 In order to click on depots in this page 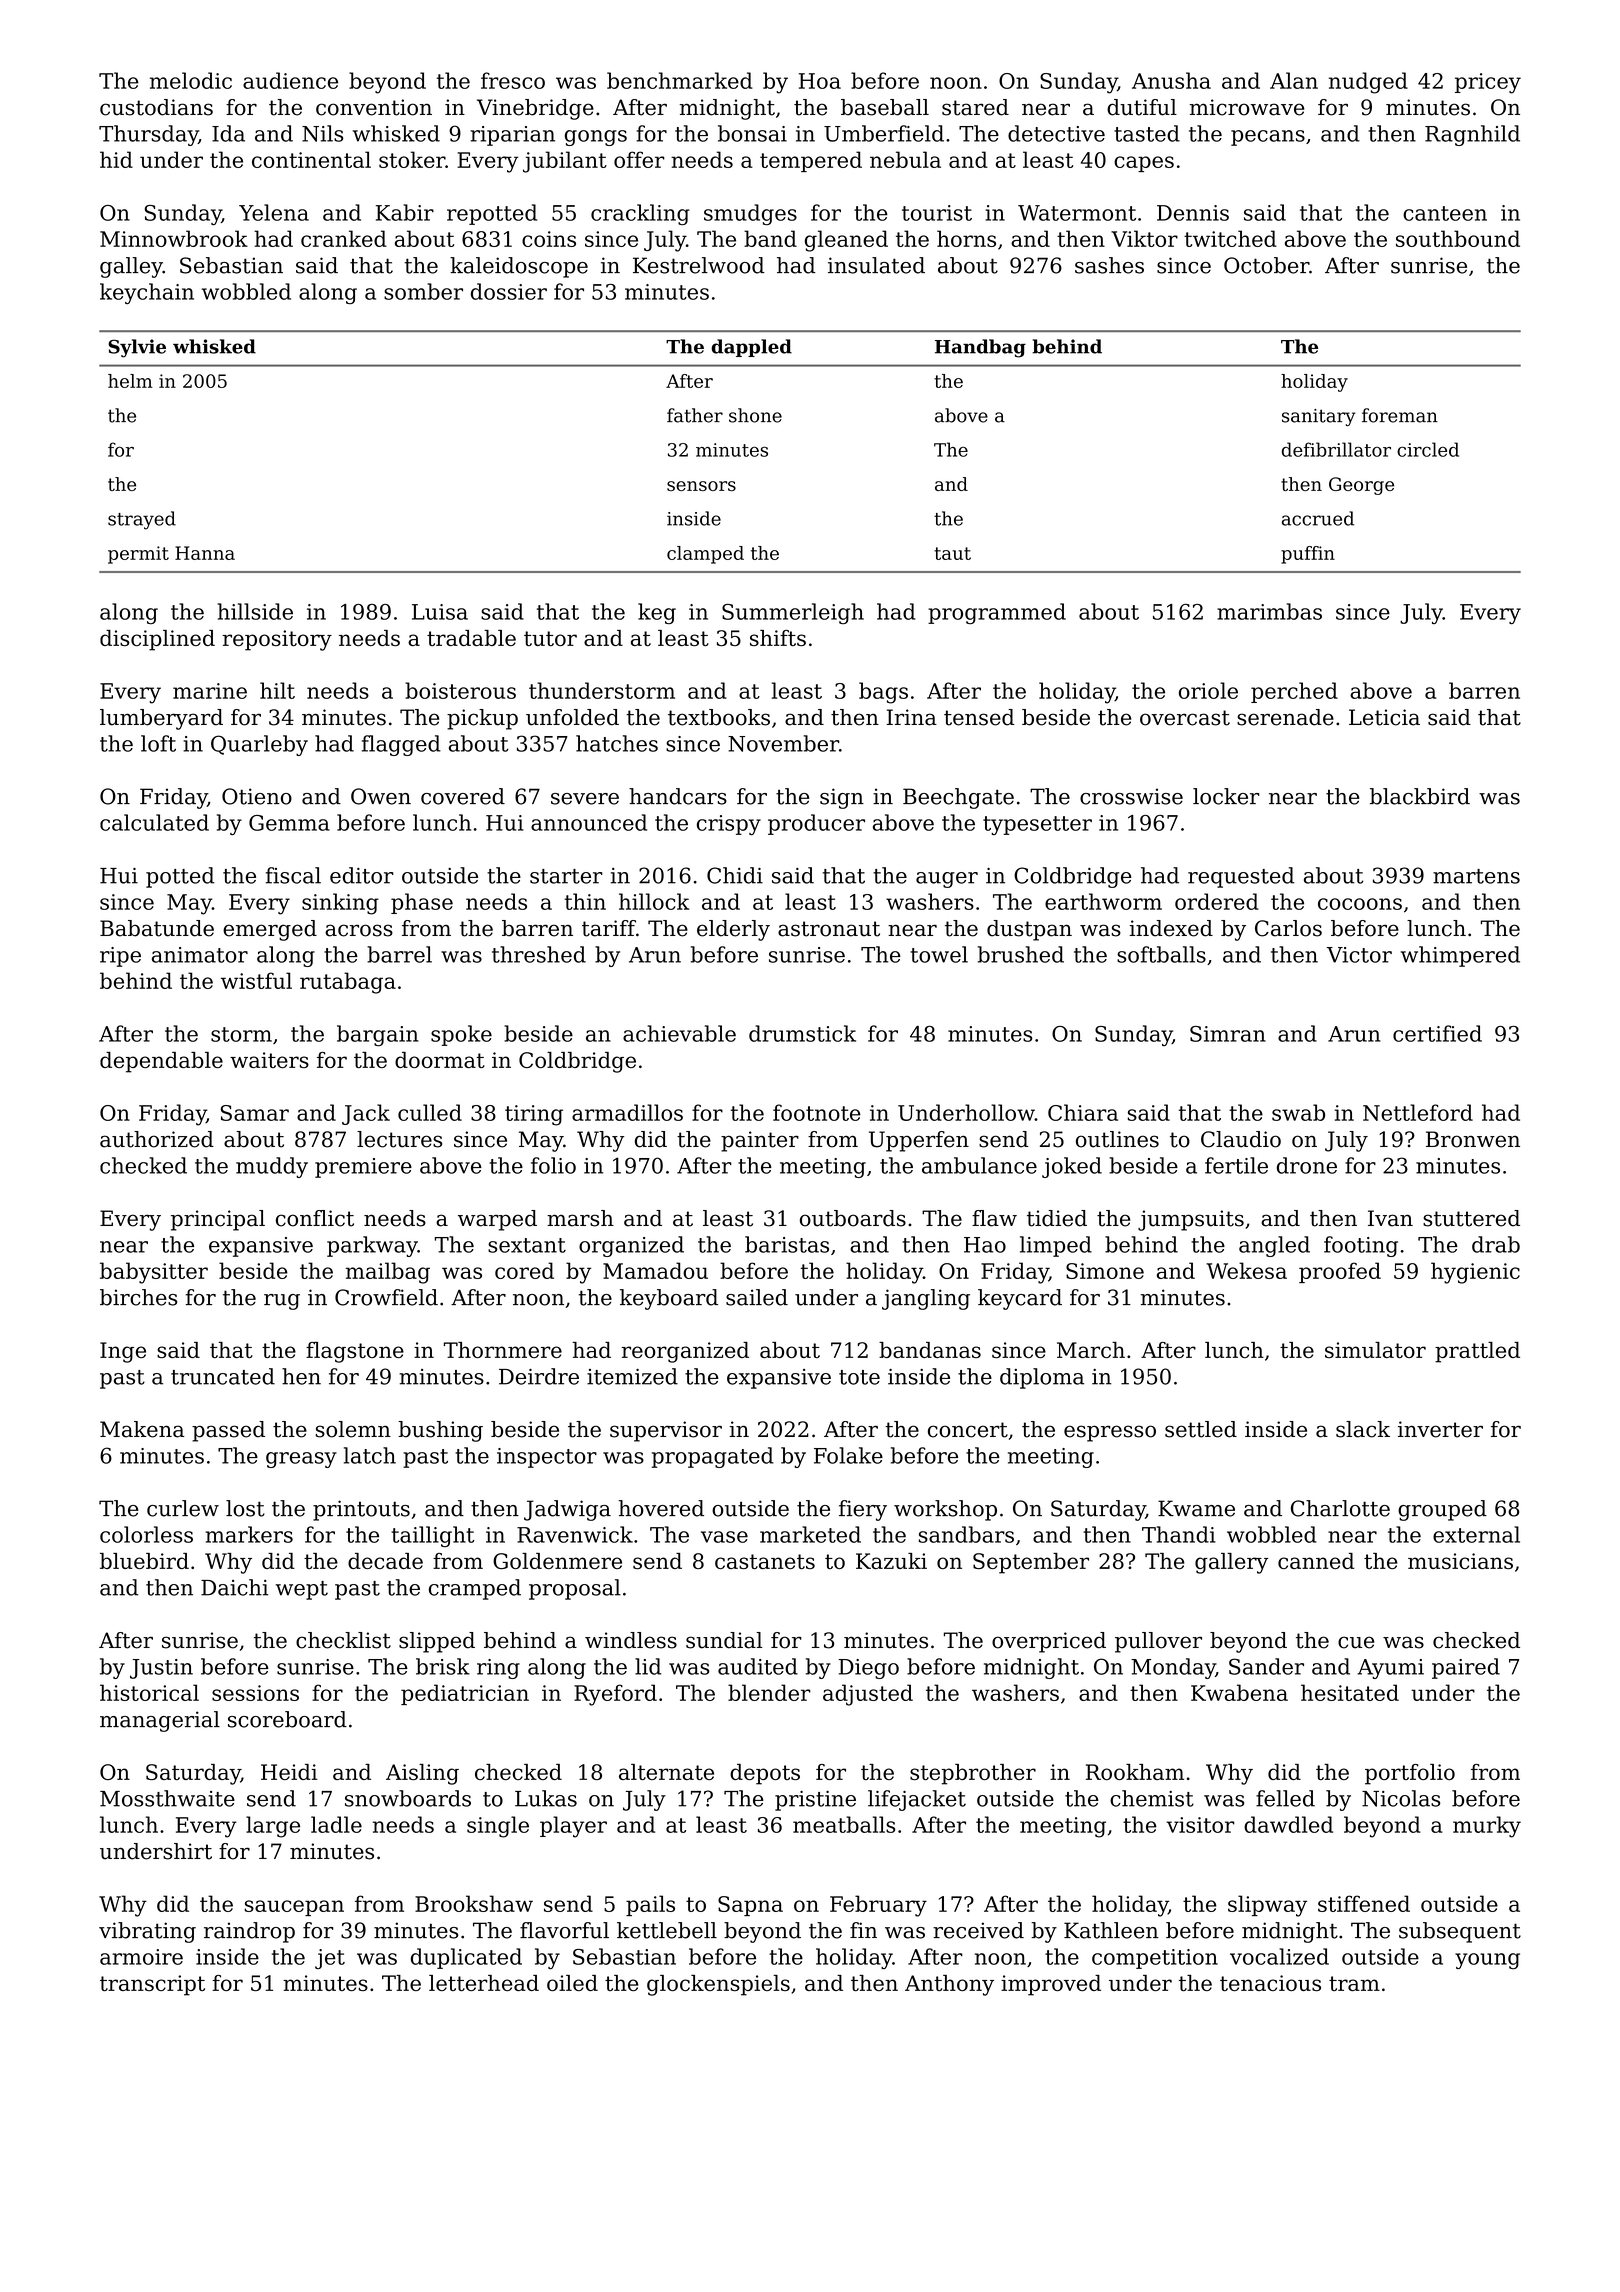, I will do `click(765, 1774)`.
